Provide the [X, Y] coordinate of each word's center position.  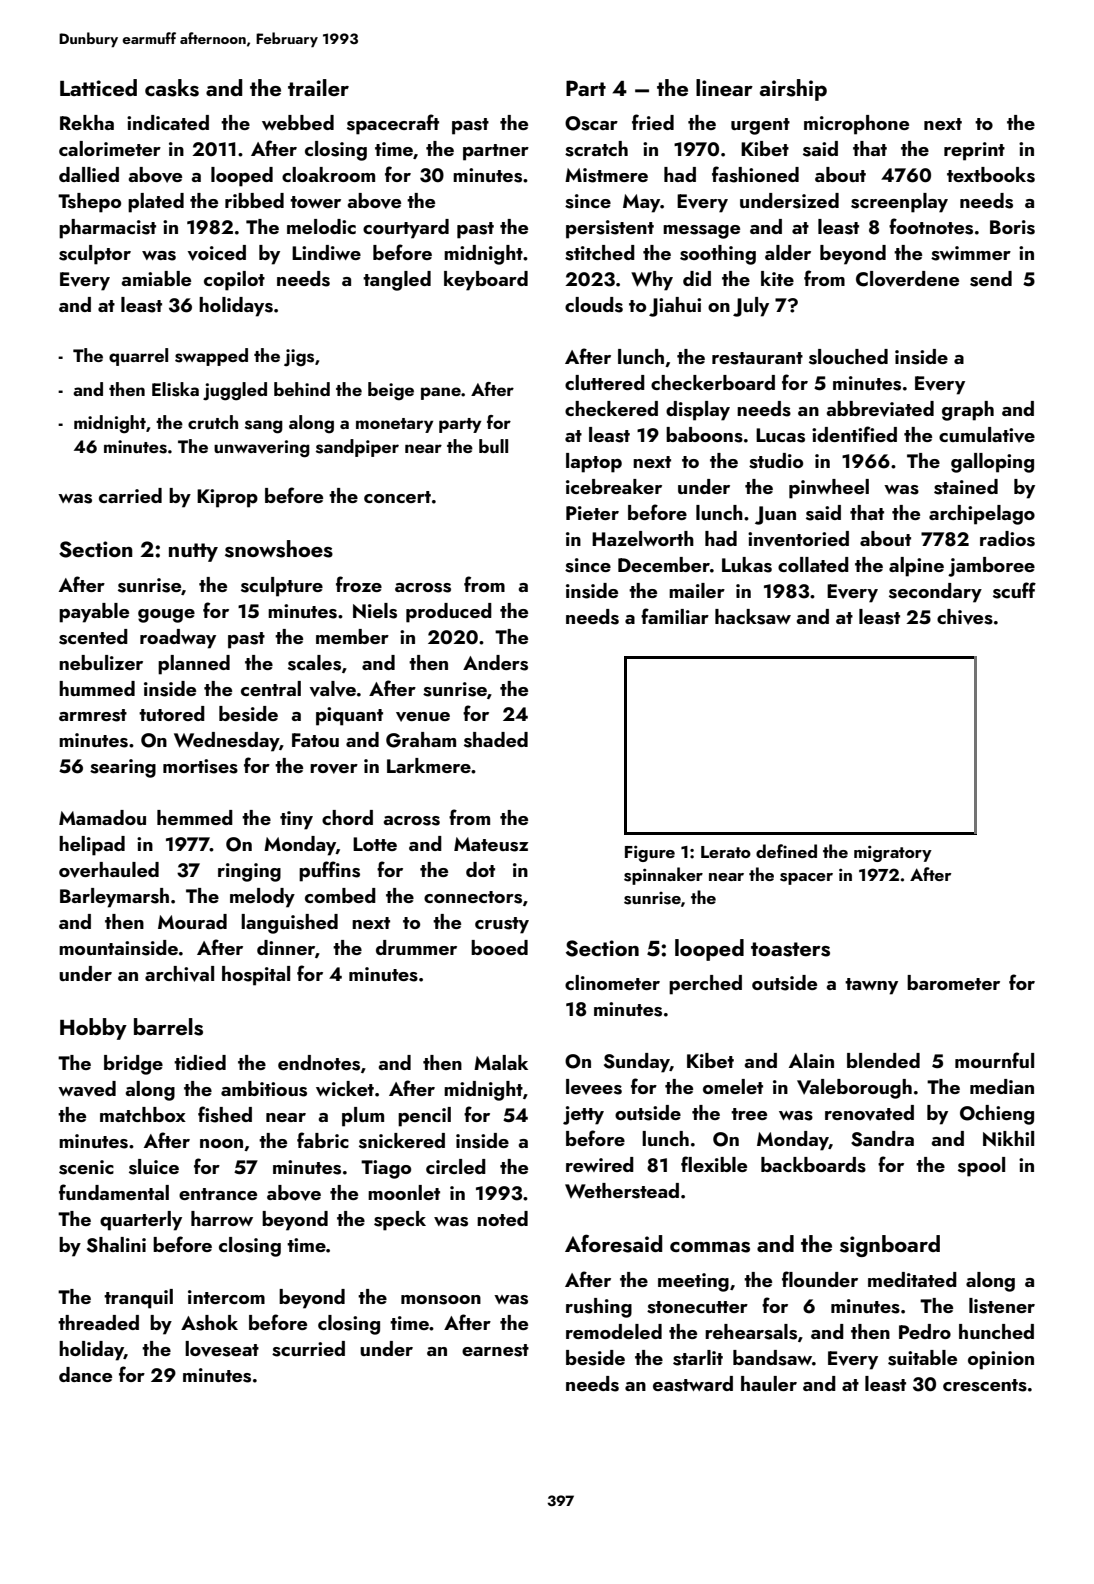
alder [788, 252]
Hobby [93, 1029]
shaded [496, 740]
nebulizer [101, 662]
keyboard [486, 281]
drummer [416, 947]
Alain [811, 1060]
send [991, 279]
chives [965, 617]
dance [85, 1374]
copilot [234, 281]
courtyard [406, 229]
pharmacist [107, 229]
